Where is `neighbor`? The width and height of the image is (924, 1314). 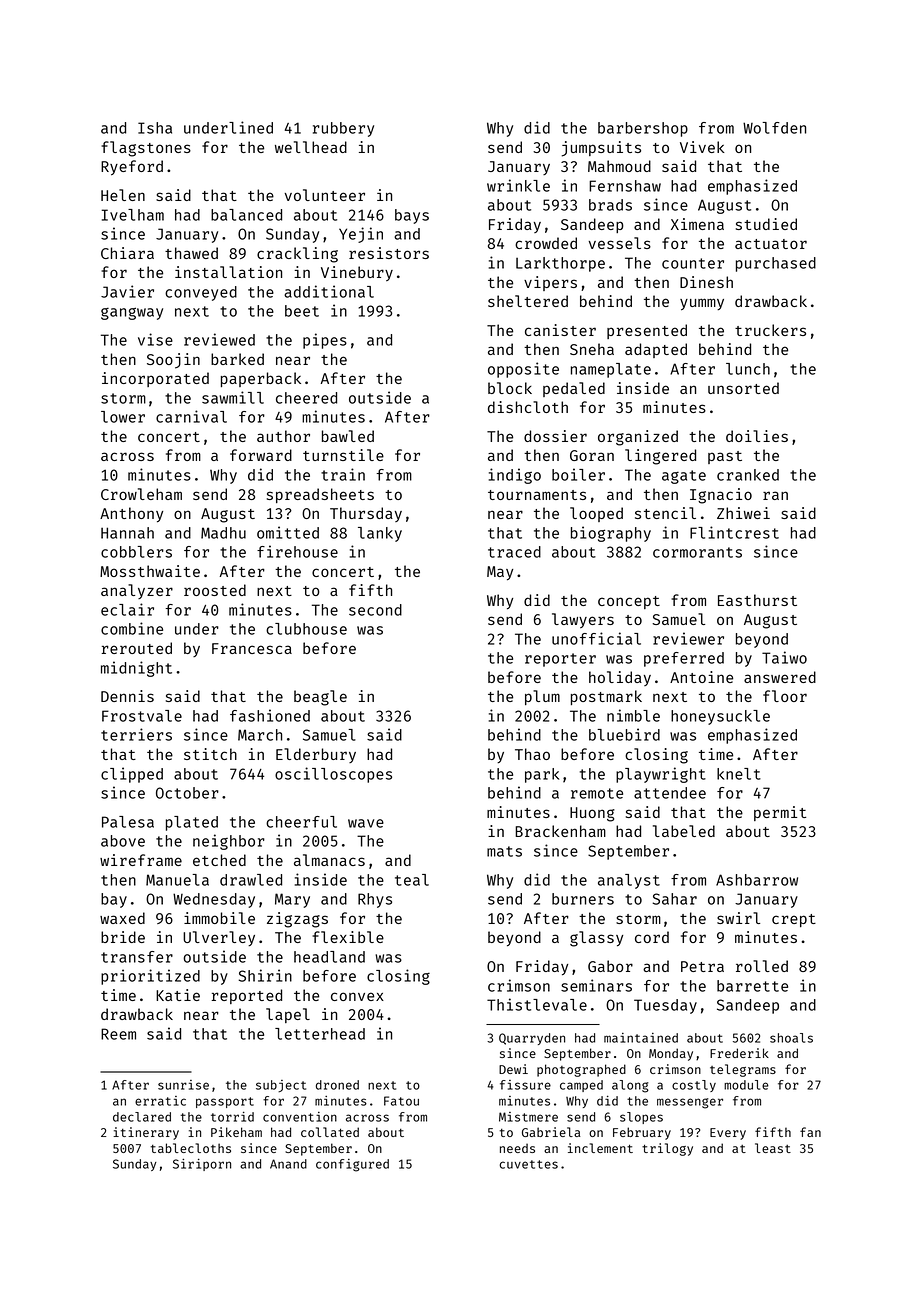
neighbor is located at coordinates (229, 842).
